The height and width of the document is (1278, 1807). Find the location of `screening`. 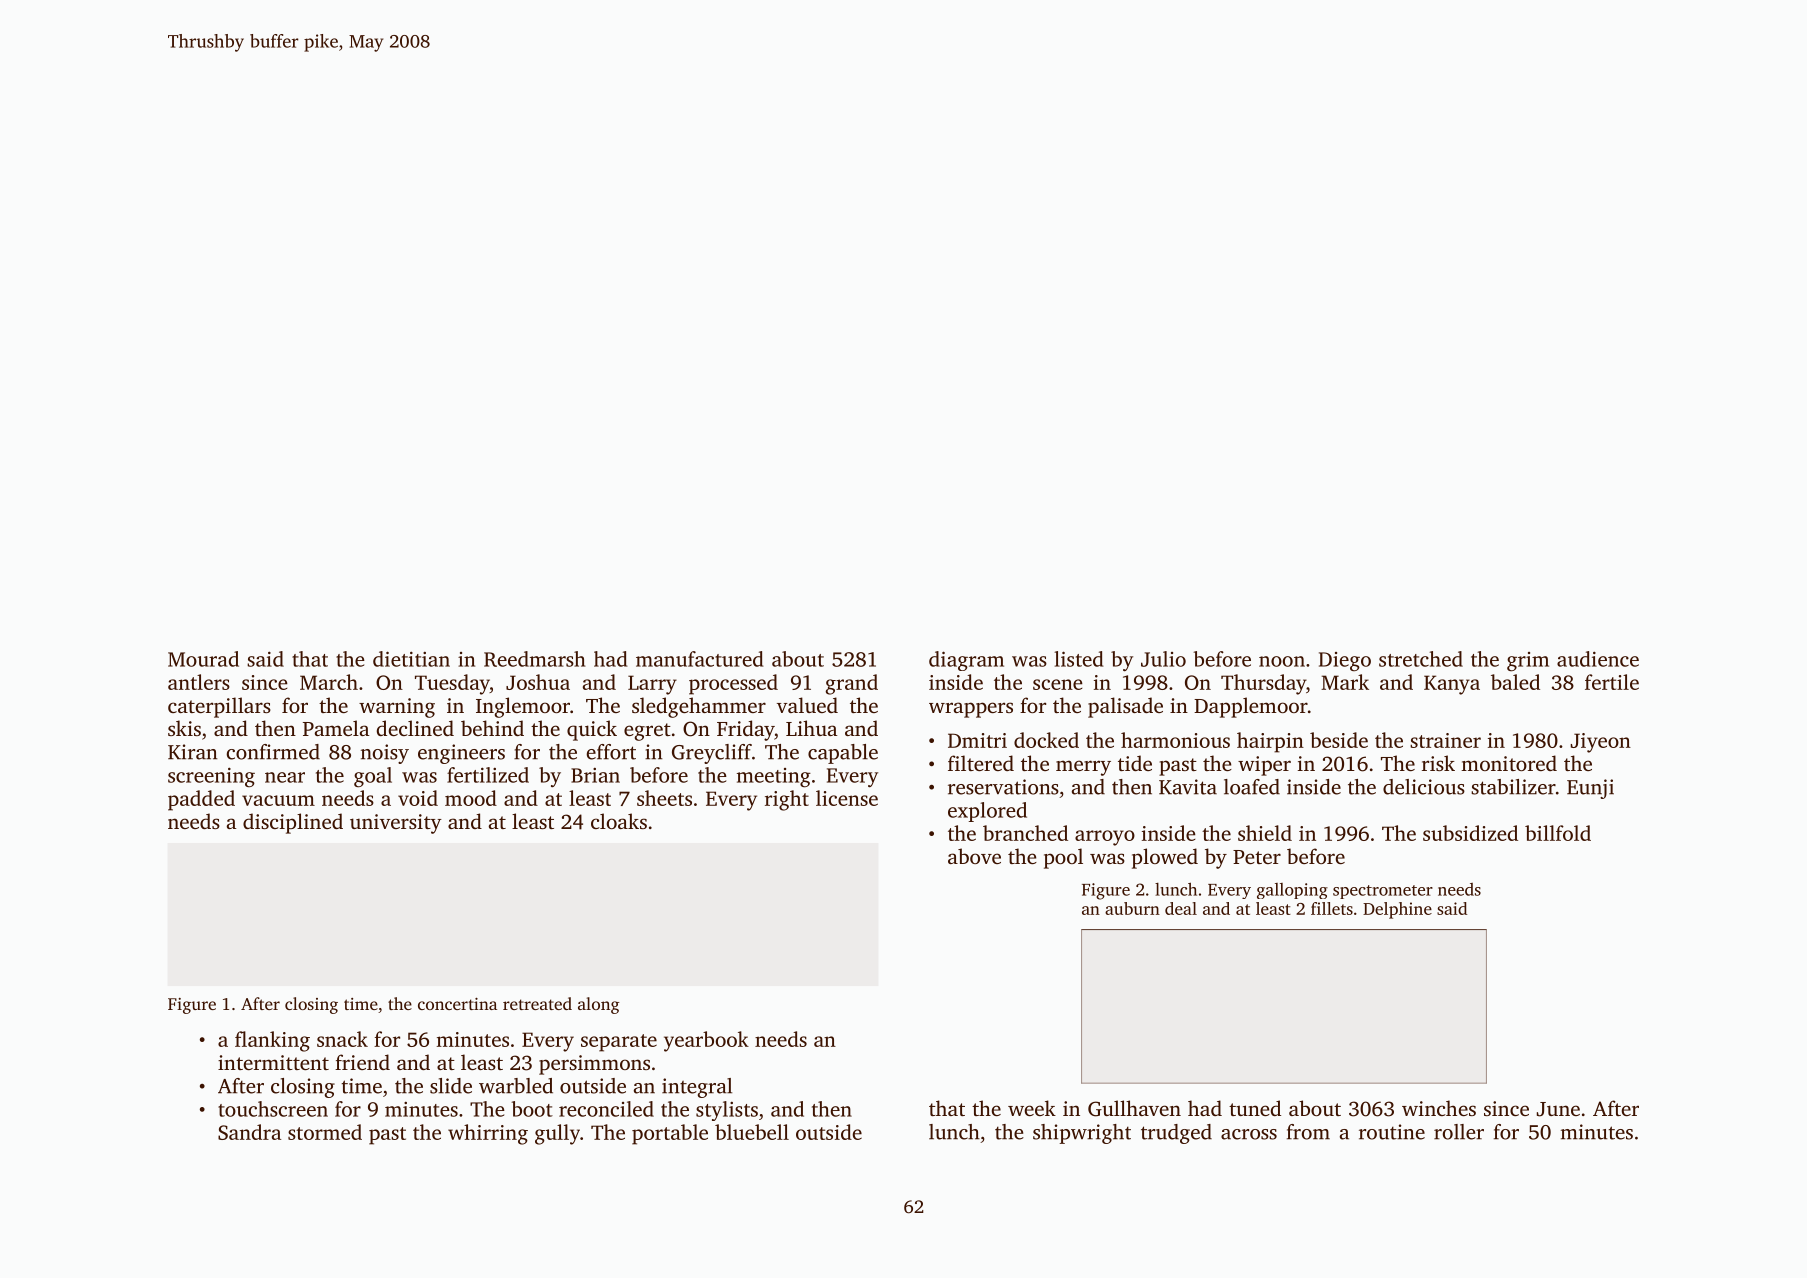

screening is located at coordinates (211, 777).
